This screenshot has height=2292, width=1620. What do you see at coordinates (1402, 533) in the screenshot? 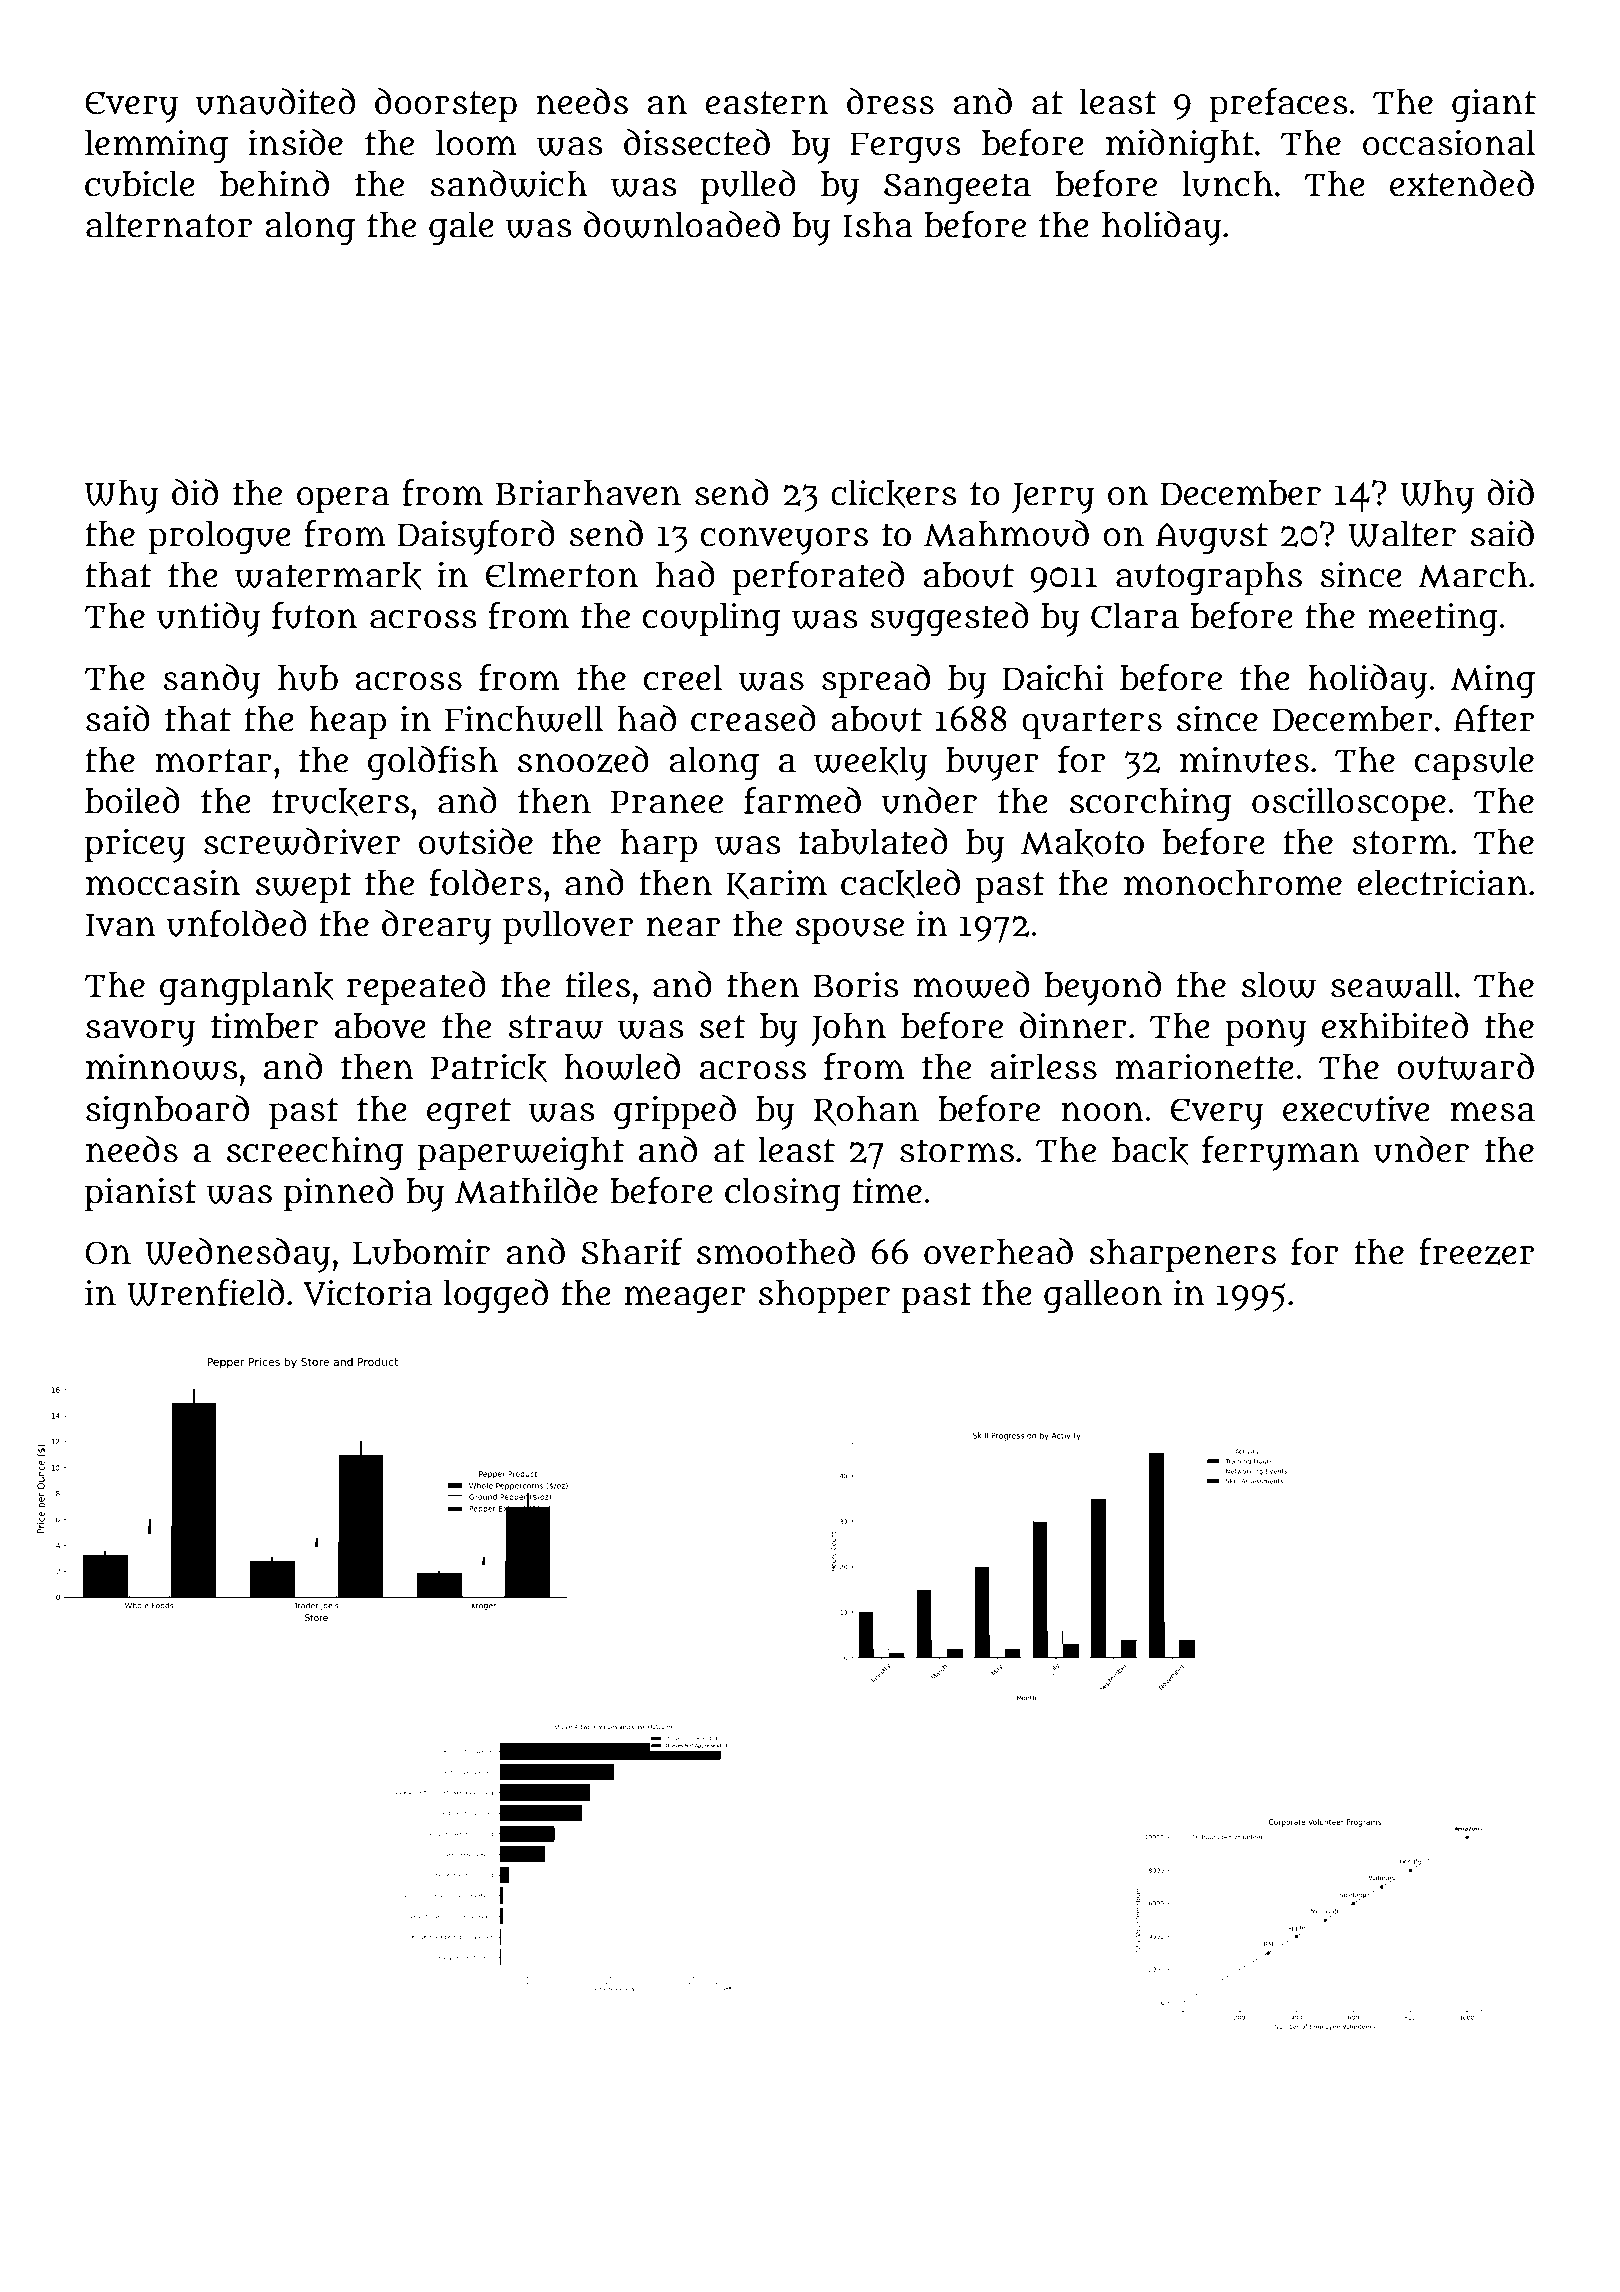
I see `Walter` at bounding box center [1402, 533].
